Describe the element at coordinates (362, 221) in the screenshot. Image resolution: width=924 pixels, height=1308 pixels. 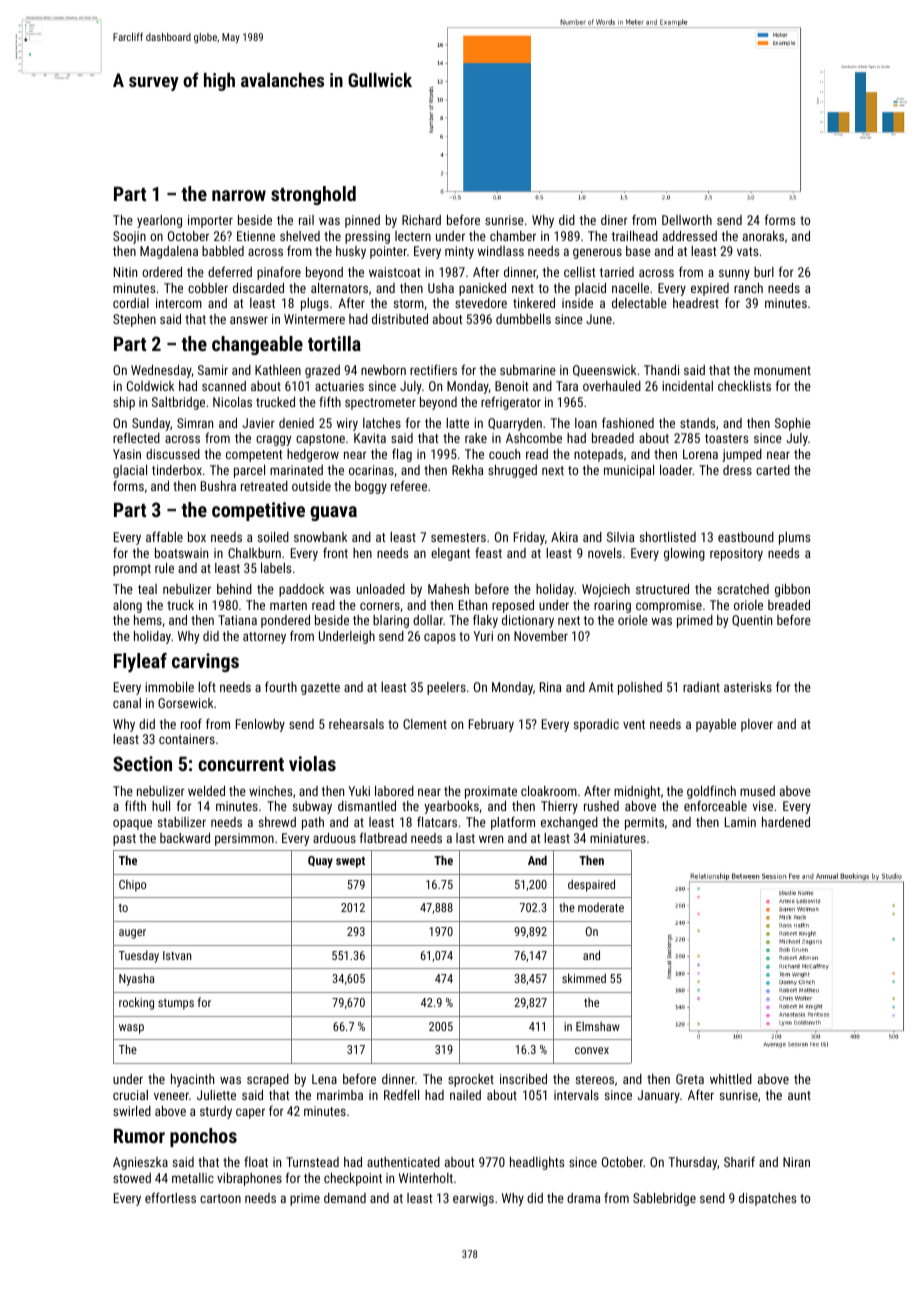
I see `pinned` at that location.
